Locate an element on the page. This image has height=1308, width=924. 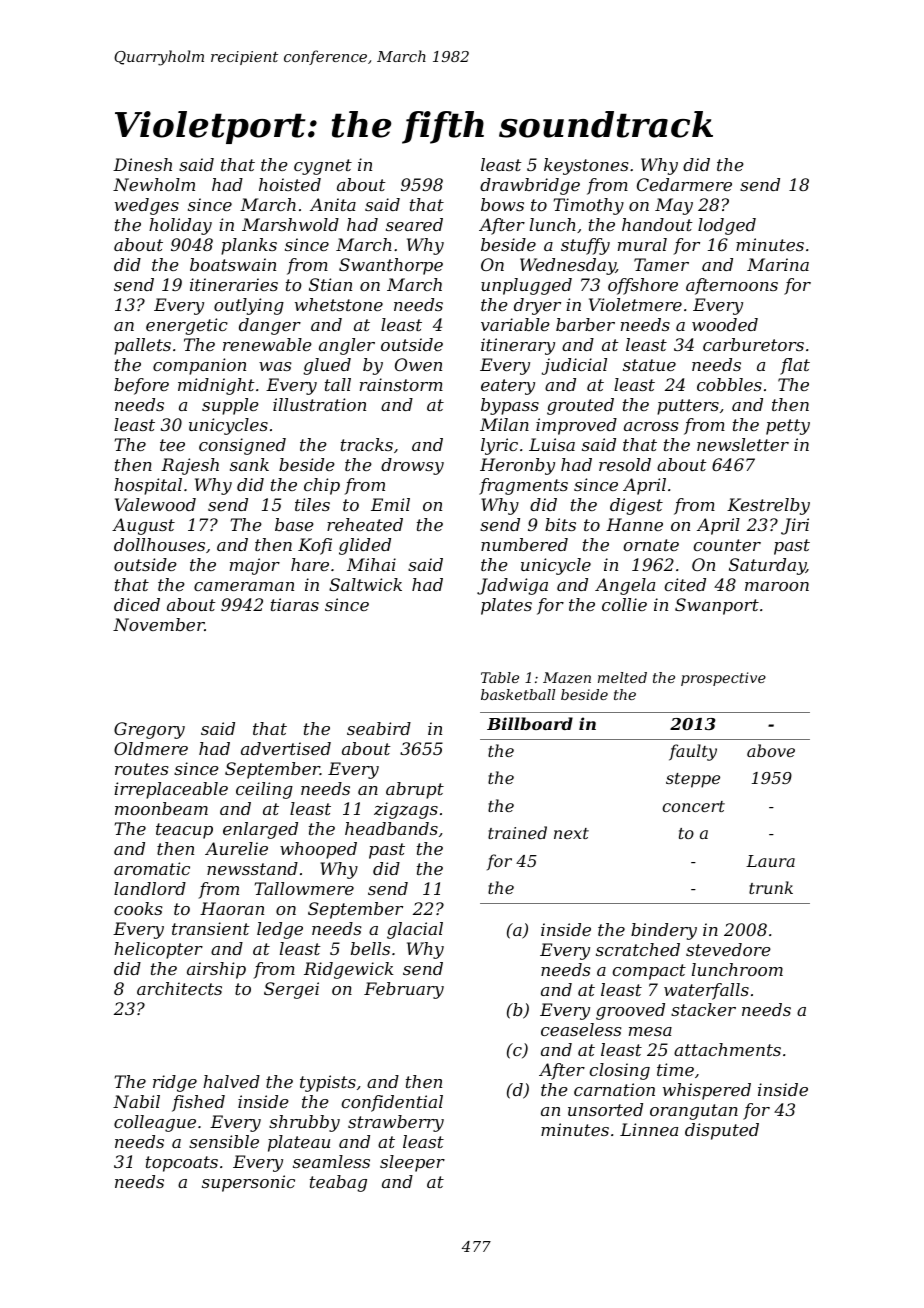
before is located at coordinates (141, 386).
